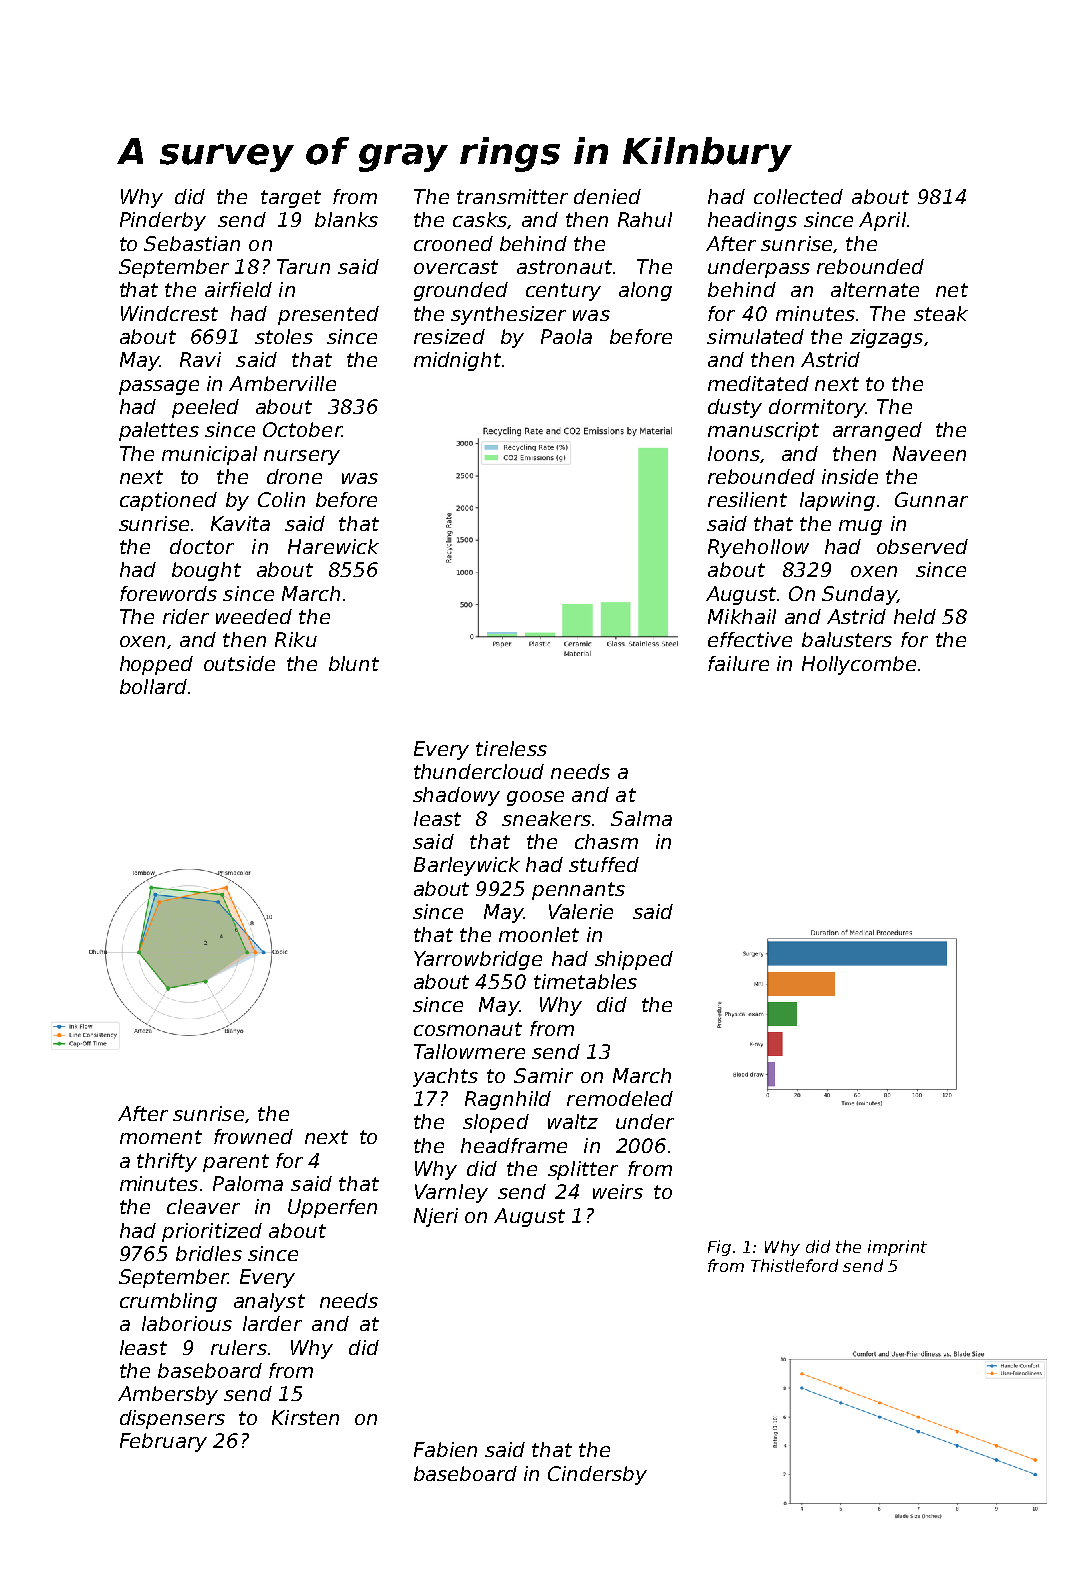  Describe the element at coordinates (794, 1265) in the screenshot. I see `Thistleford` at that location.
